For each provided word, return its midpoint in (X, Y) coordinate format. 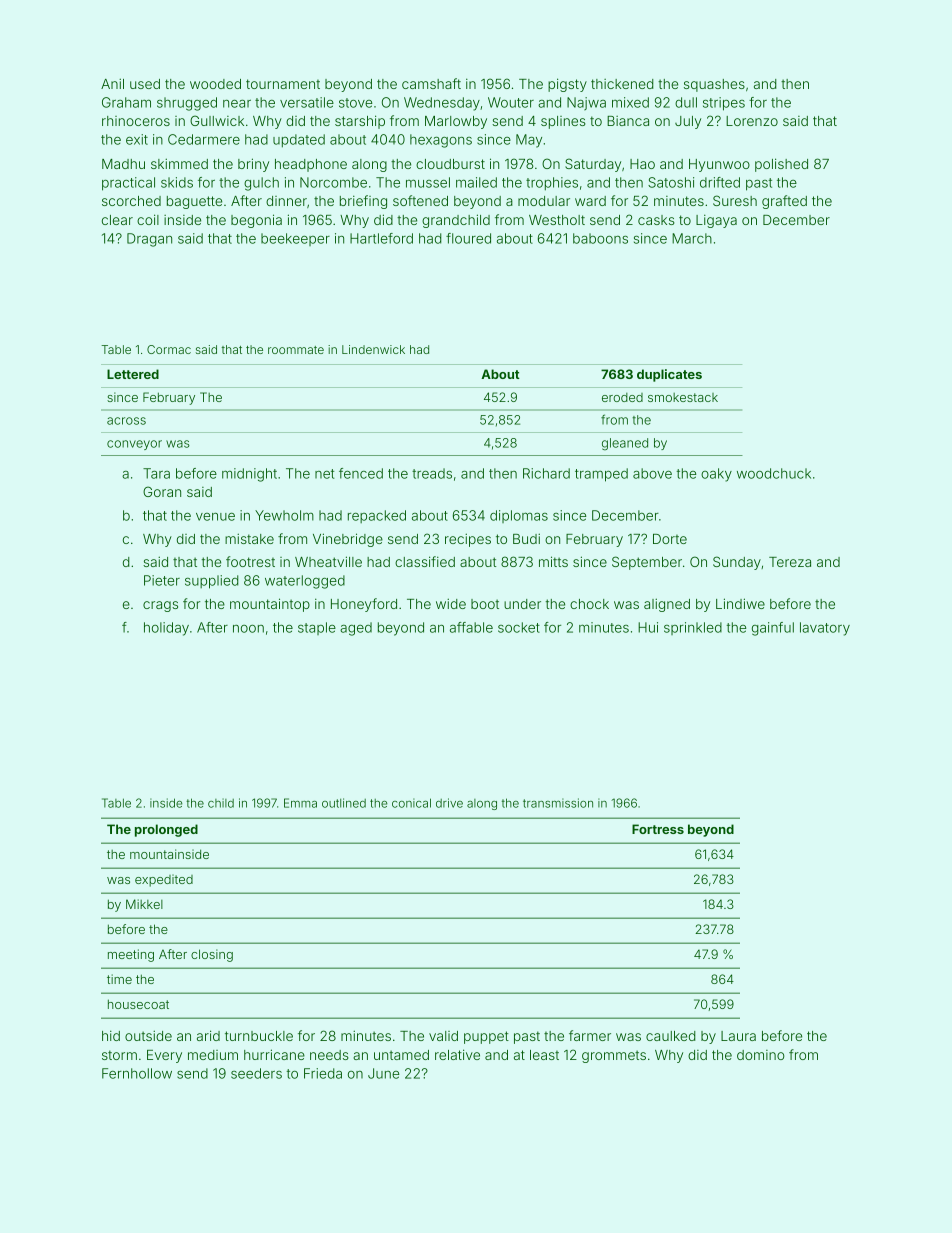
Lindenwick (373, 349)
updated (299, 141)
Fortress (658, 829)
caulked (671, 1036)
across (126, 421)
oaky (716, 475)
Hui (648, 627)
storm (119, 1055)
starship (360, 122)
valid (443, 1036)
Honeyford (364, 605)
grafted (784, 202)
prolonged (166, 830)
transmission (558, 803)
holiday (166, 629)
